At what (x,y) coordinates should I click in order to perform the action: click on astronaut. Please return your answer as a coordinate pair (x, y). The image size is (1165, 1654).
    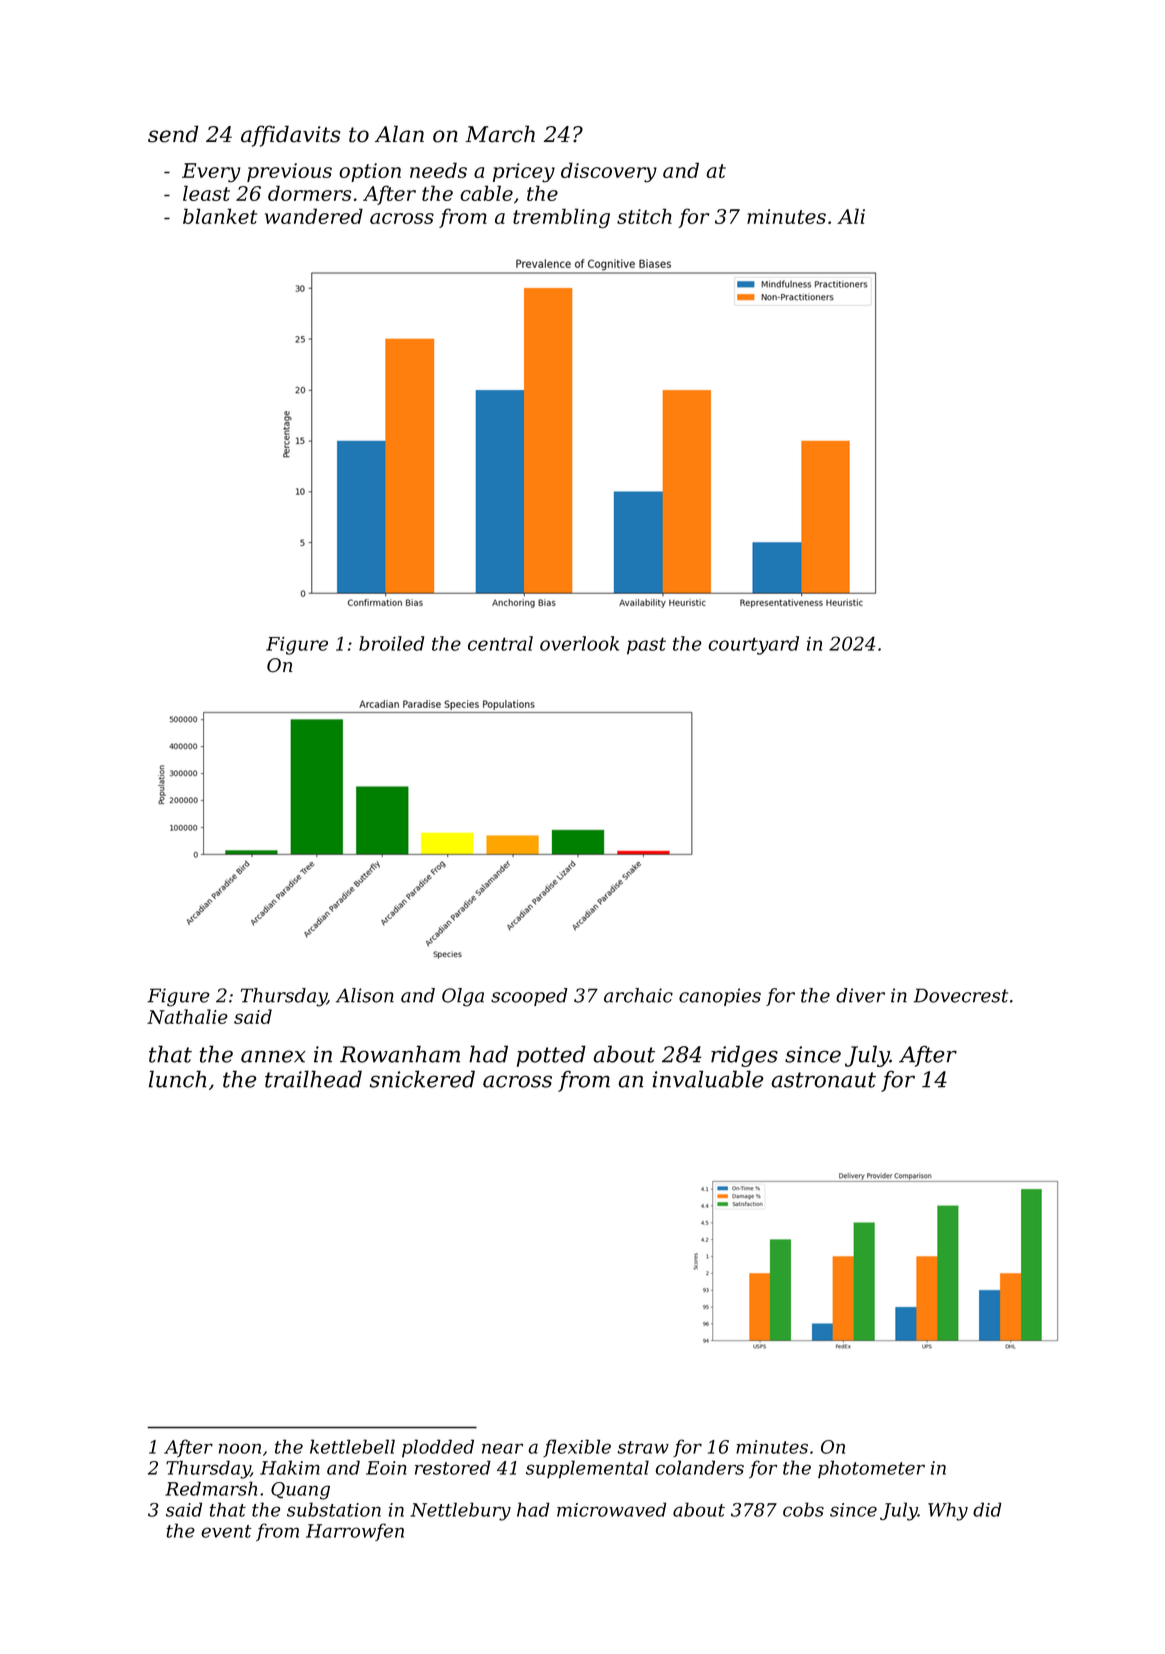
    Looking at the image, I should click on (823, 1080).
